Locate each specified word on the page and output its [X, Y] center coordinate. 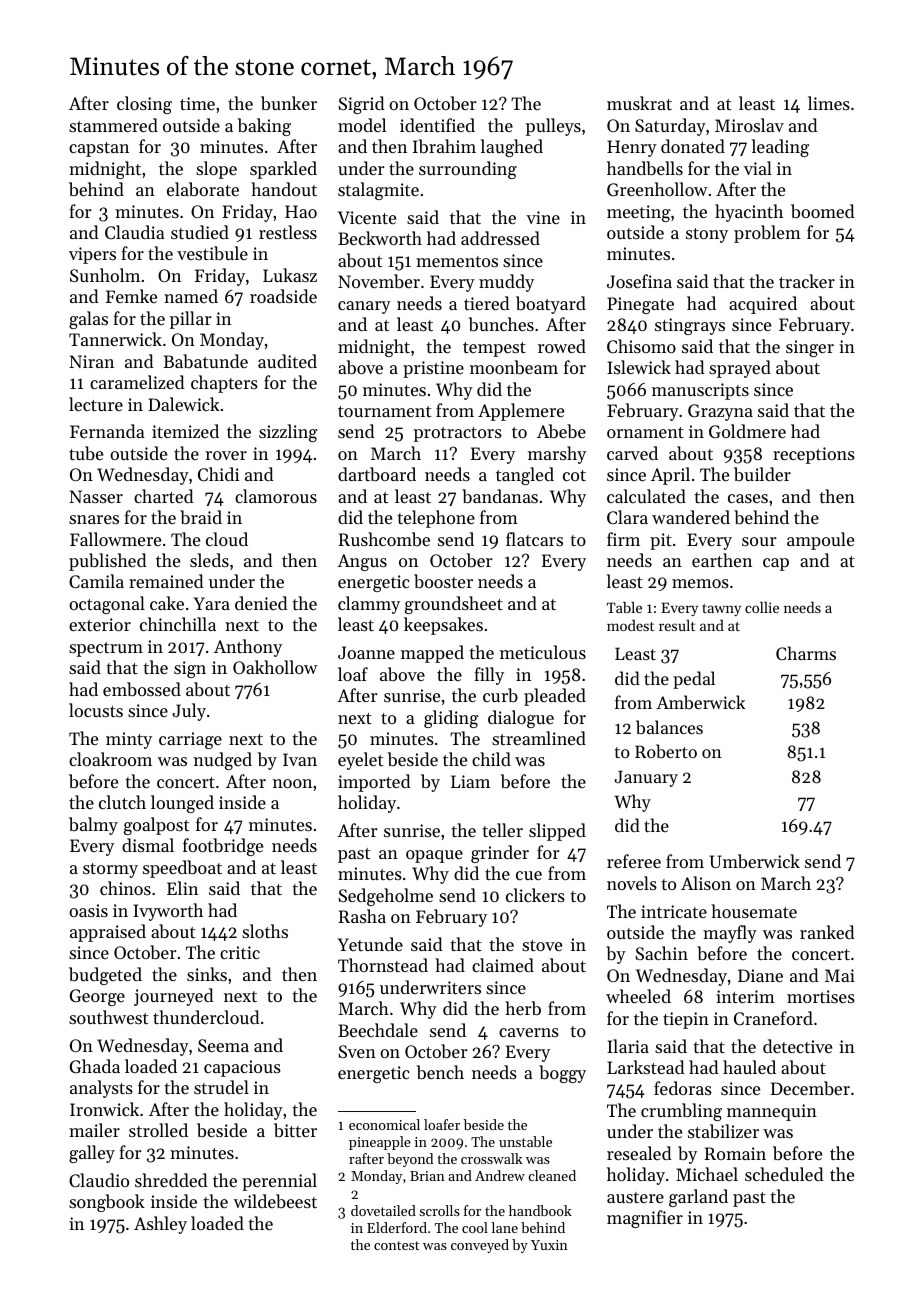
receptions [814, 455]
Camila [96, 581]
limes [829, 103]
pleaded [555, 697]
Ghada [95, 1066]
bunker [289, 103]
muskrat [639, 103]
